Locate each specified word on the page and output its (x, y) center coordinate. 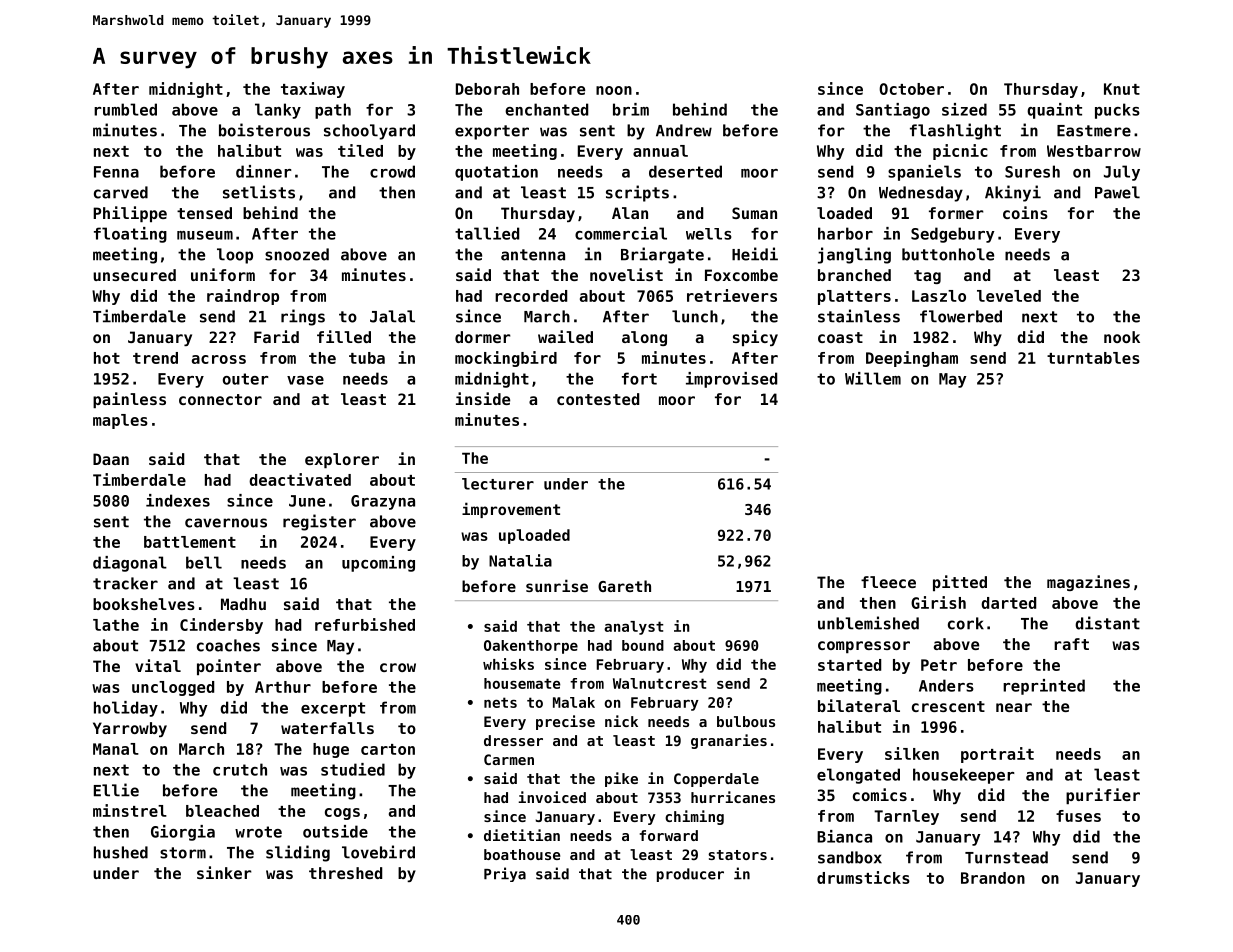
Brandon (993, 878)
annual (660, 151)
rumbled (125, 109)
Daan (111, 459)
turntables (1093, 358)
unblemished (868, 623)
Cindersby (221, 626)
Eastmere (1094, 131)
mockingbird (506, 359)
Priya (505, 874)
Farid (276, 336)
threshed (345, 873)
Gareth (624, 586)
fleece (888, 582)
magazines (1088, 583)
